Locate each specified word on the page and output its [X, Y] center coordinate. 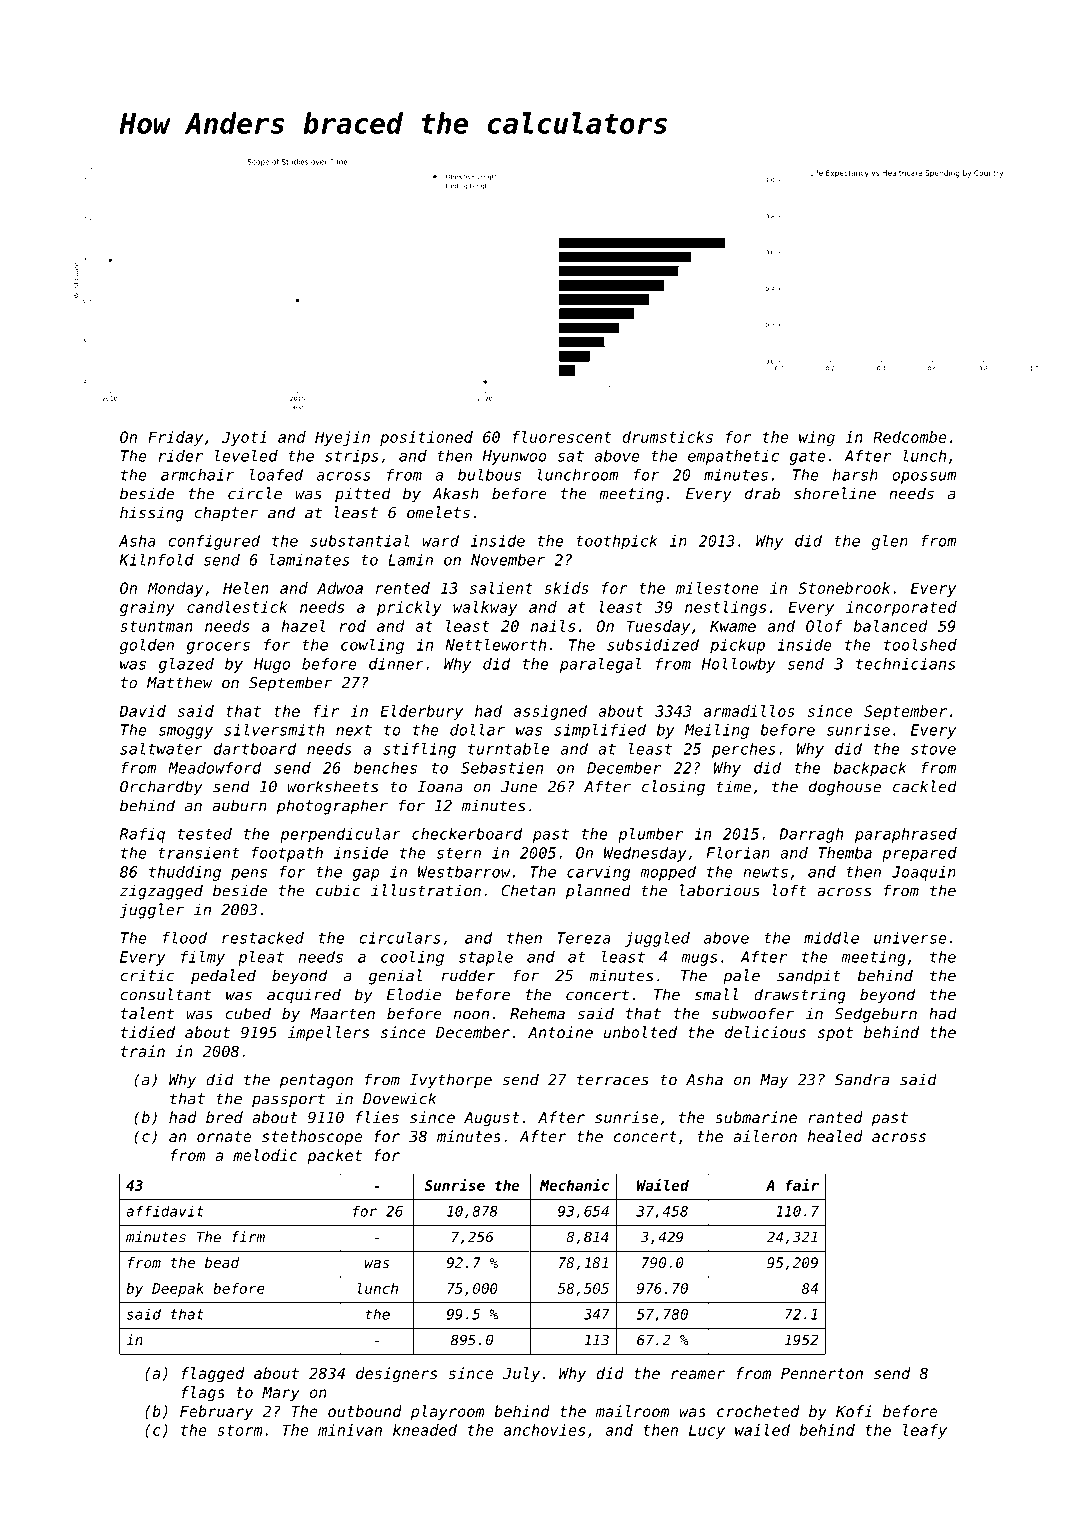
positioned [426, 438]
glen [890, 542]
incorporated [901, 608]
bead [222, 1262]
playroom [448, 1412]
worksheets [332, 786]
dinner [396, 664]
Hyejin [342, 438]
